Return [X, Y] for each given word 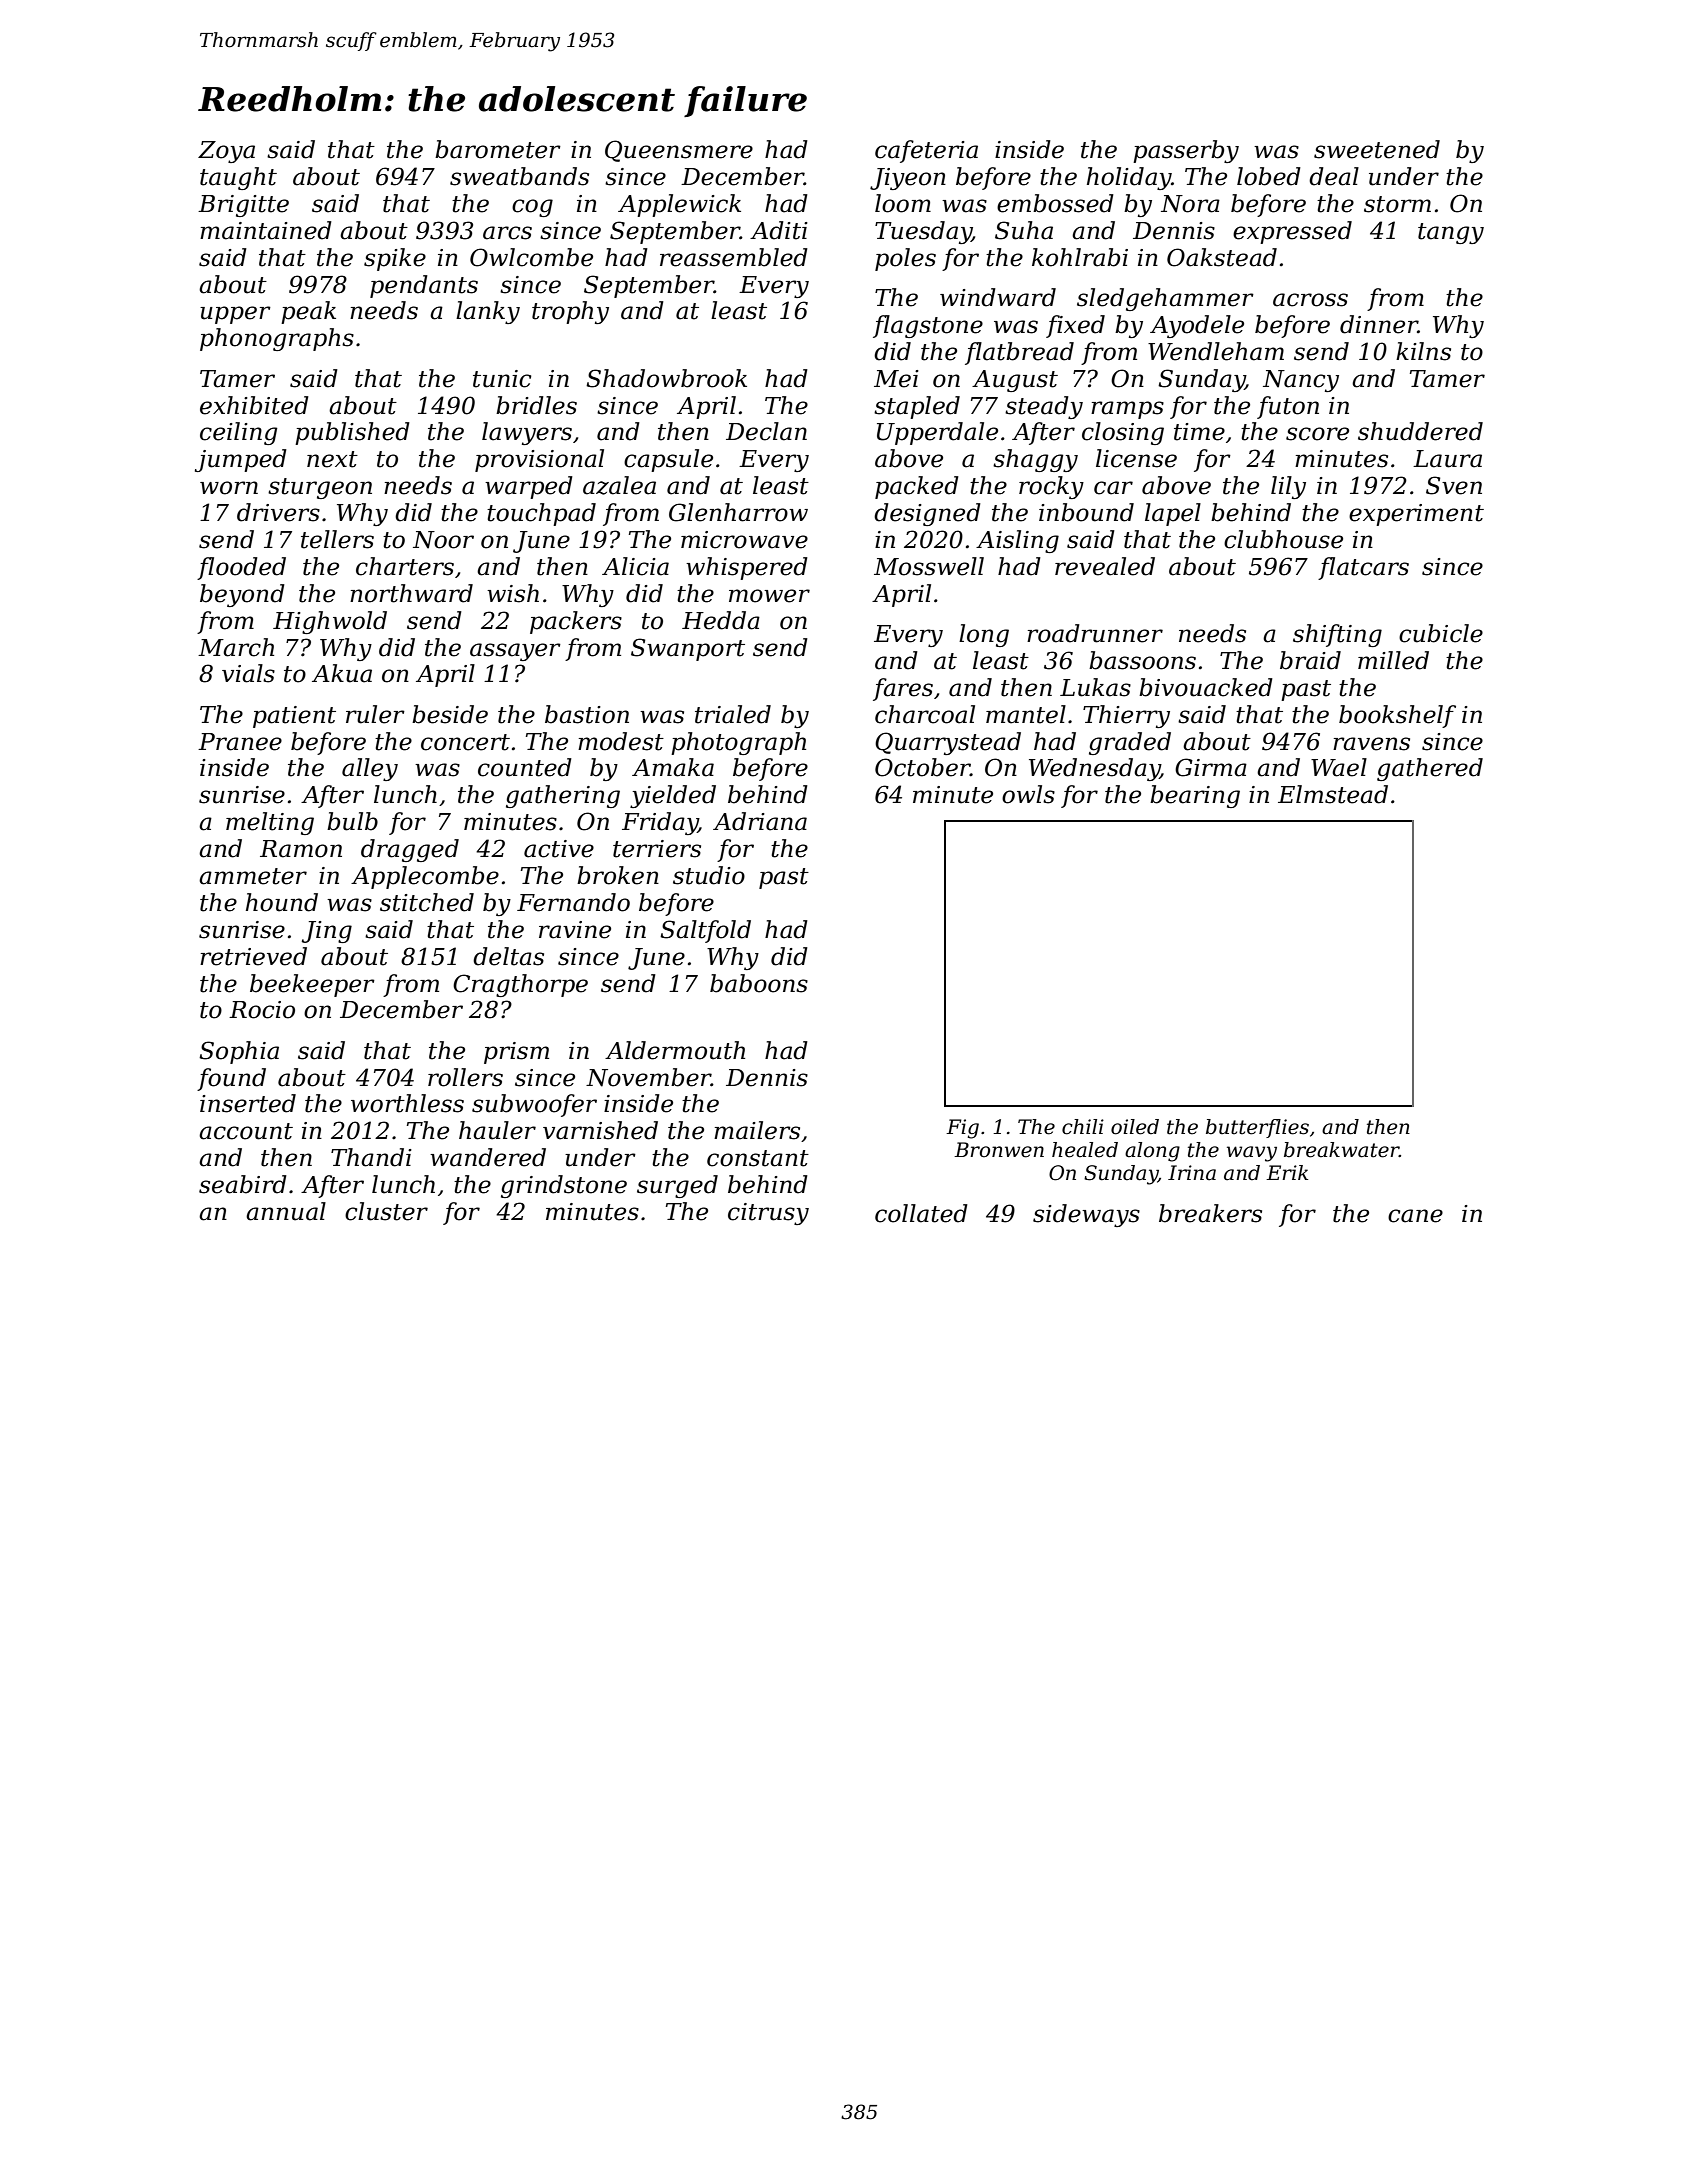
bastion [587, 714]
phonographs [277, 339]
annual [286, 1211]
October [922, 767]
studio [709, 875]
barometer [498, 149]
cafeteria [926, 151]
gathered [1430, 769]
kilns [1423, 351]
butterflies [1257, 1128]
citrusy [768, 1214]
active [559, 849]
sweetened [1377, 149]
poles [905, 259]
